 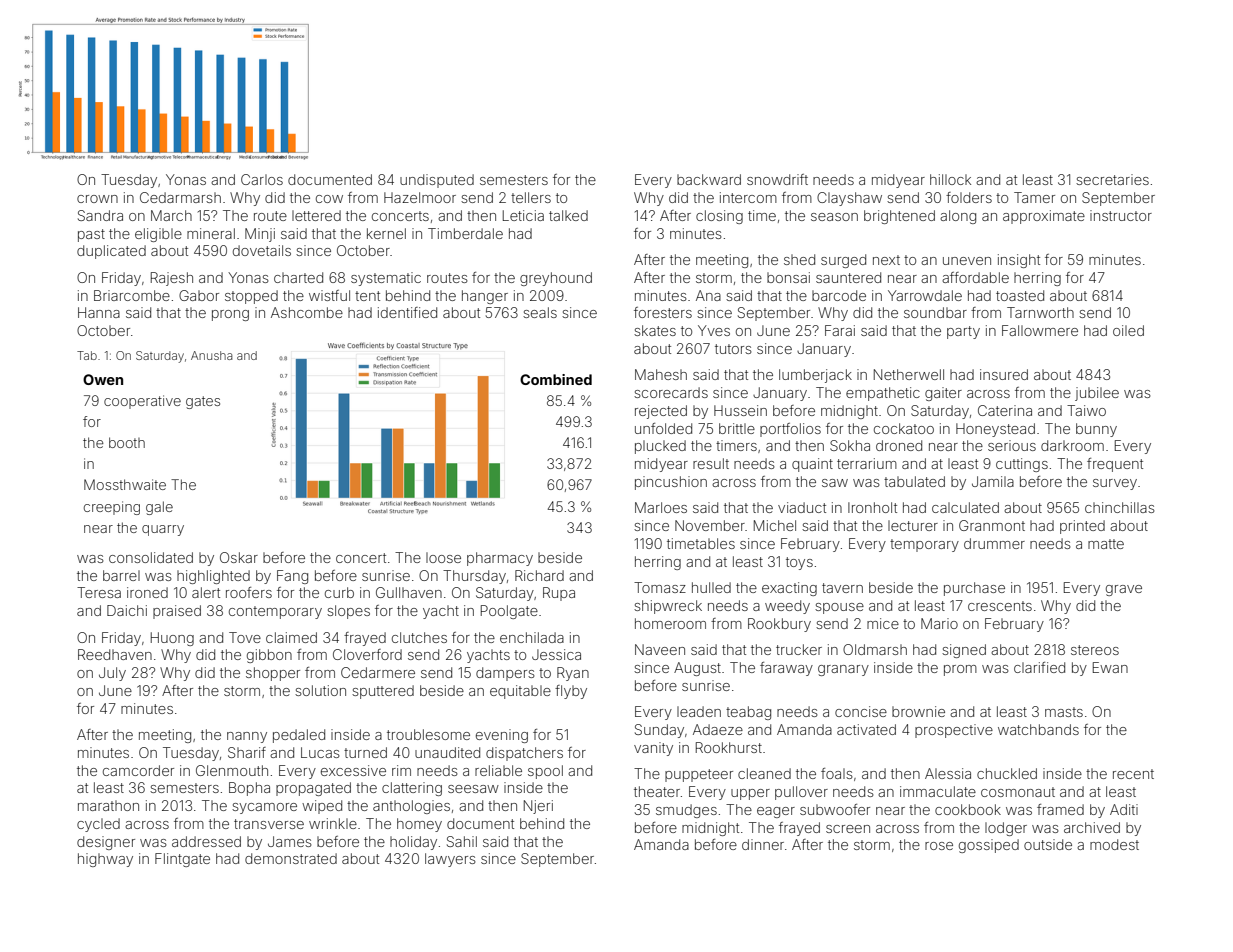 I want to click on undisputed, so click(x=437, y=181).
